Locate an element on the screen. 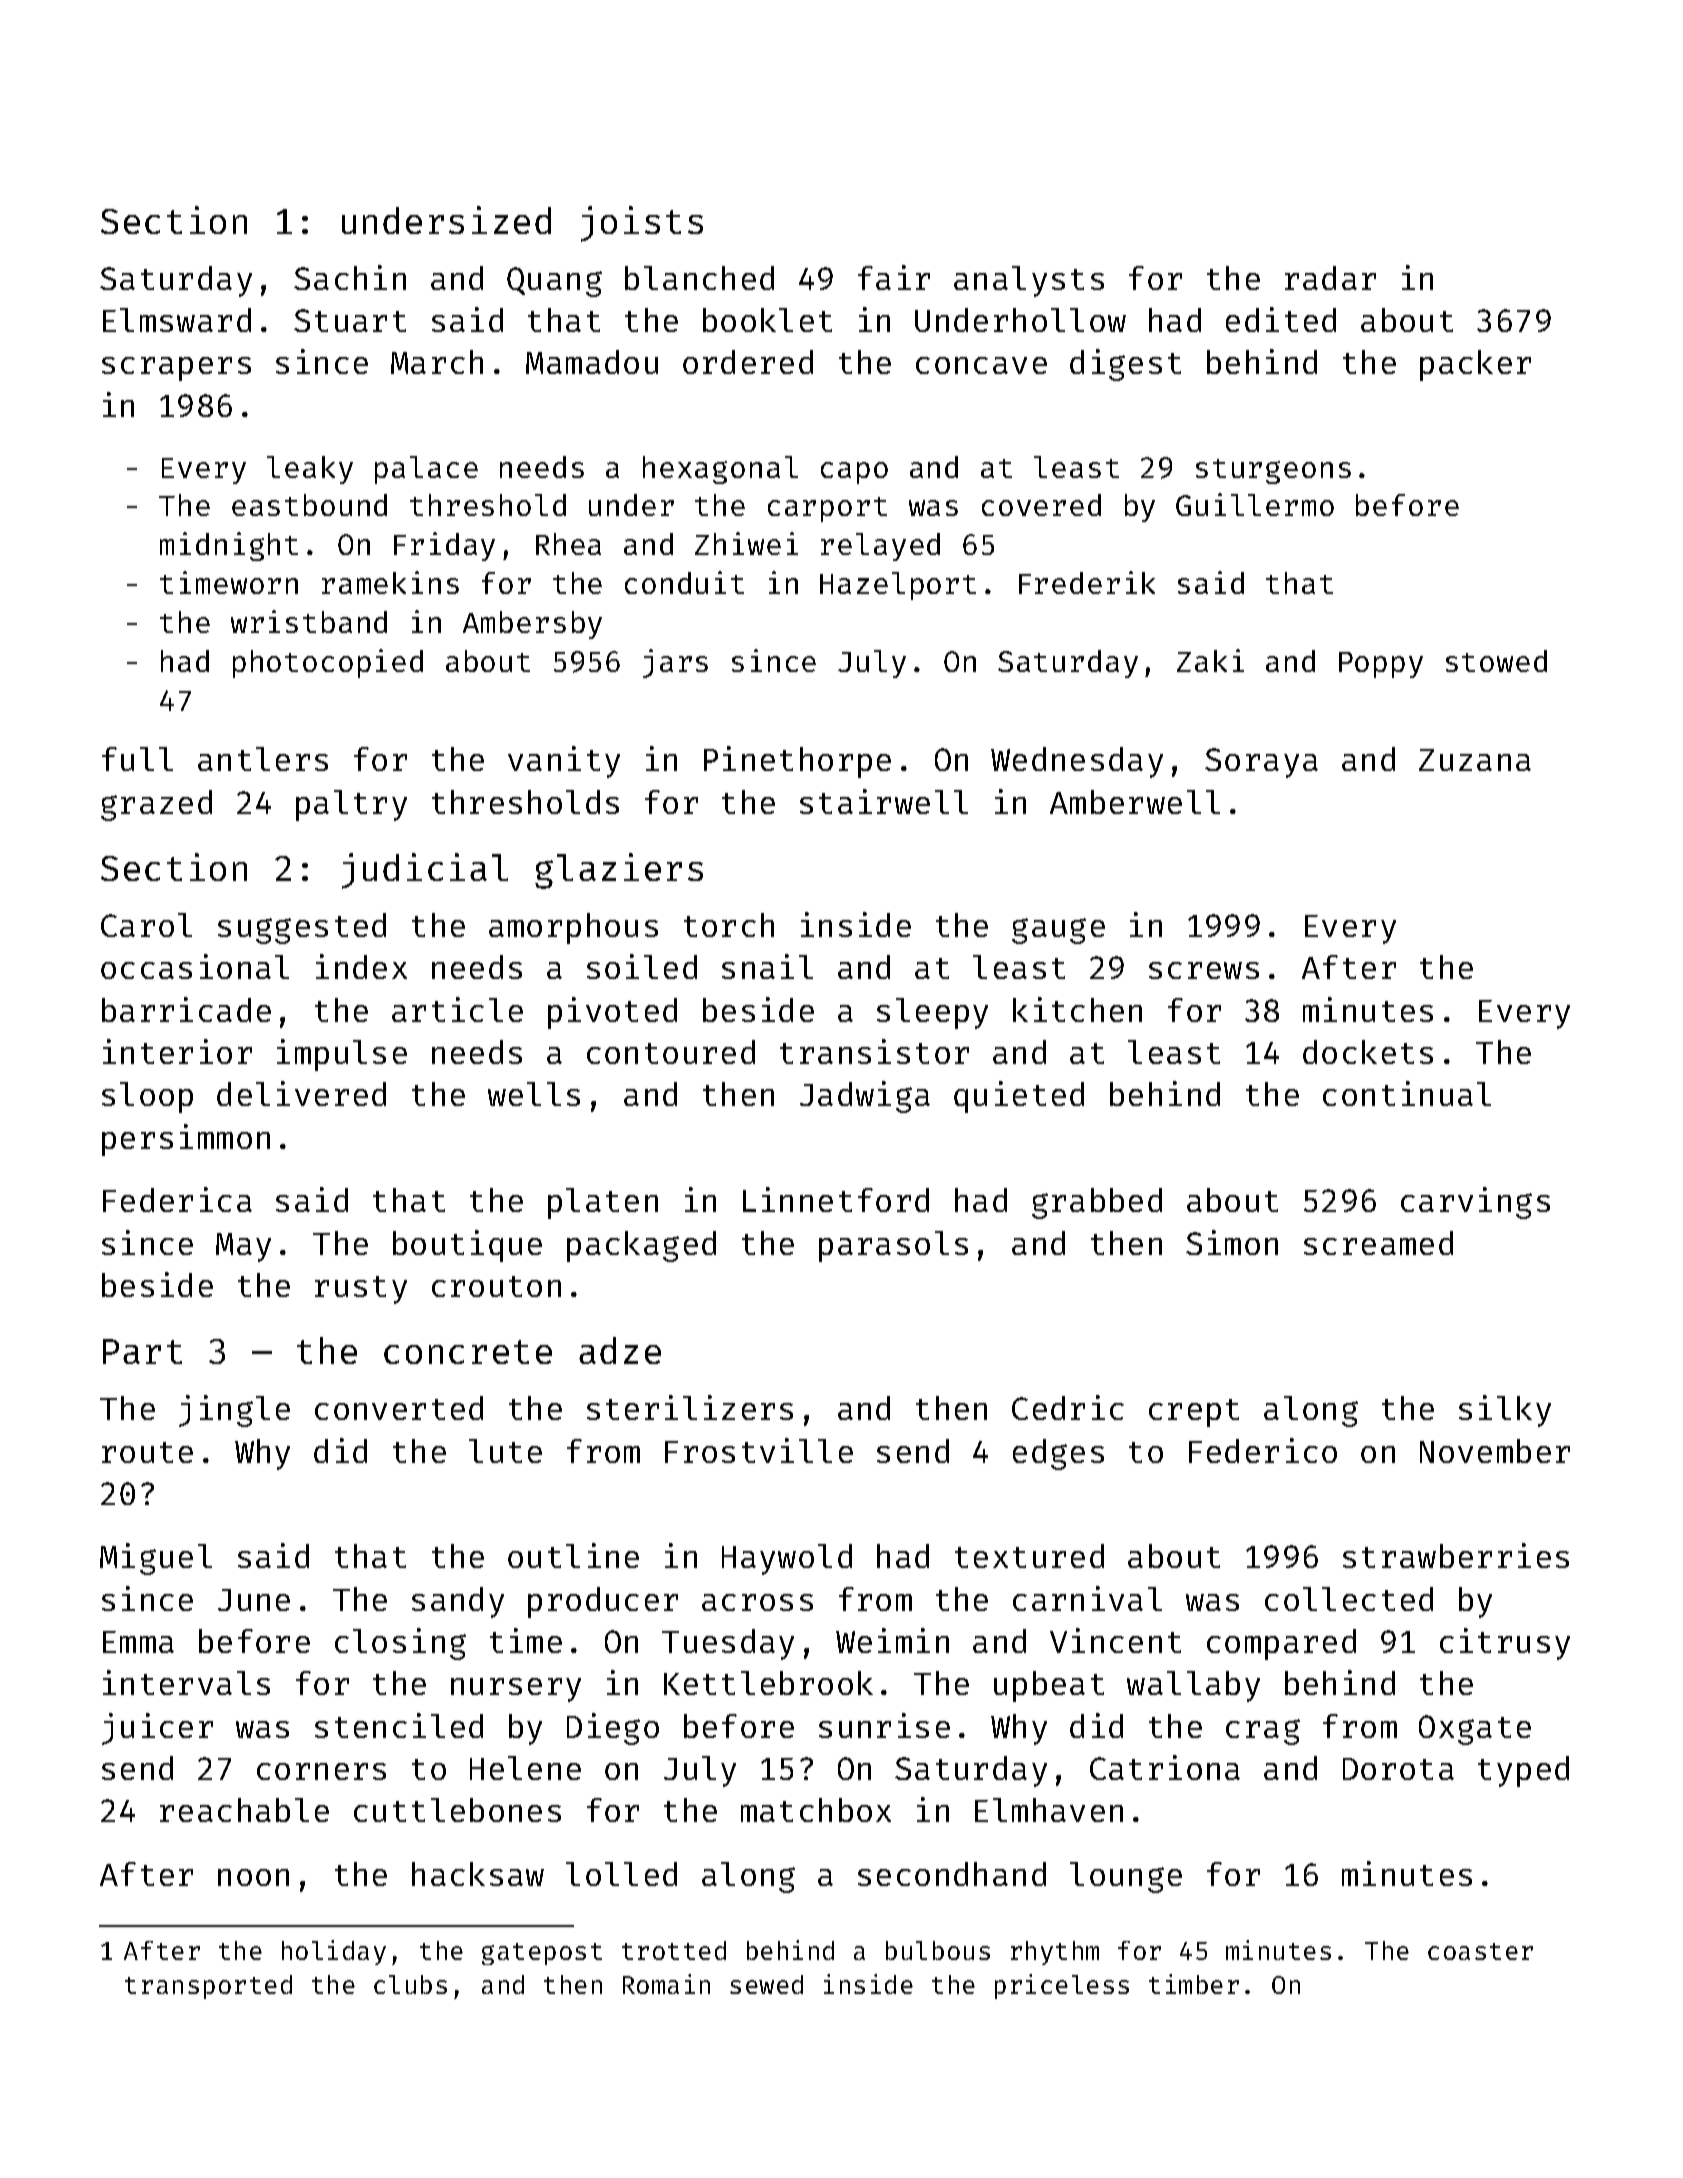 Image resolution: width=1683 pixels, height=2178 pixels. analysts is located at coordinates (1029, 281).
